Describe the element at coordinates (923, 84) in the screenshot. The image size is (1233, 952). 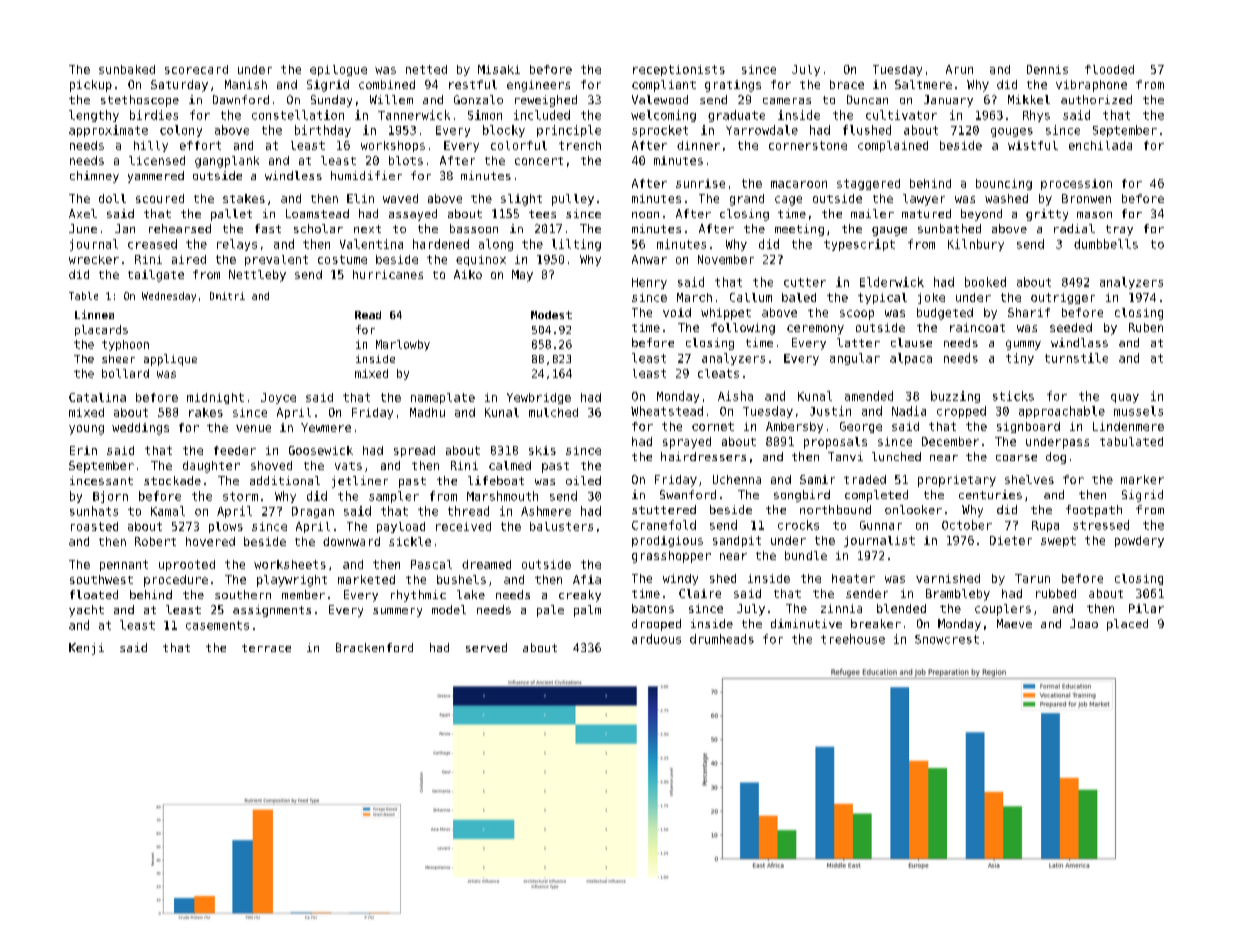
I see `Saltmere` at that location.
